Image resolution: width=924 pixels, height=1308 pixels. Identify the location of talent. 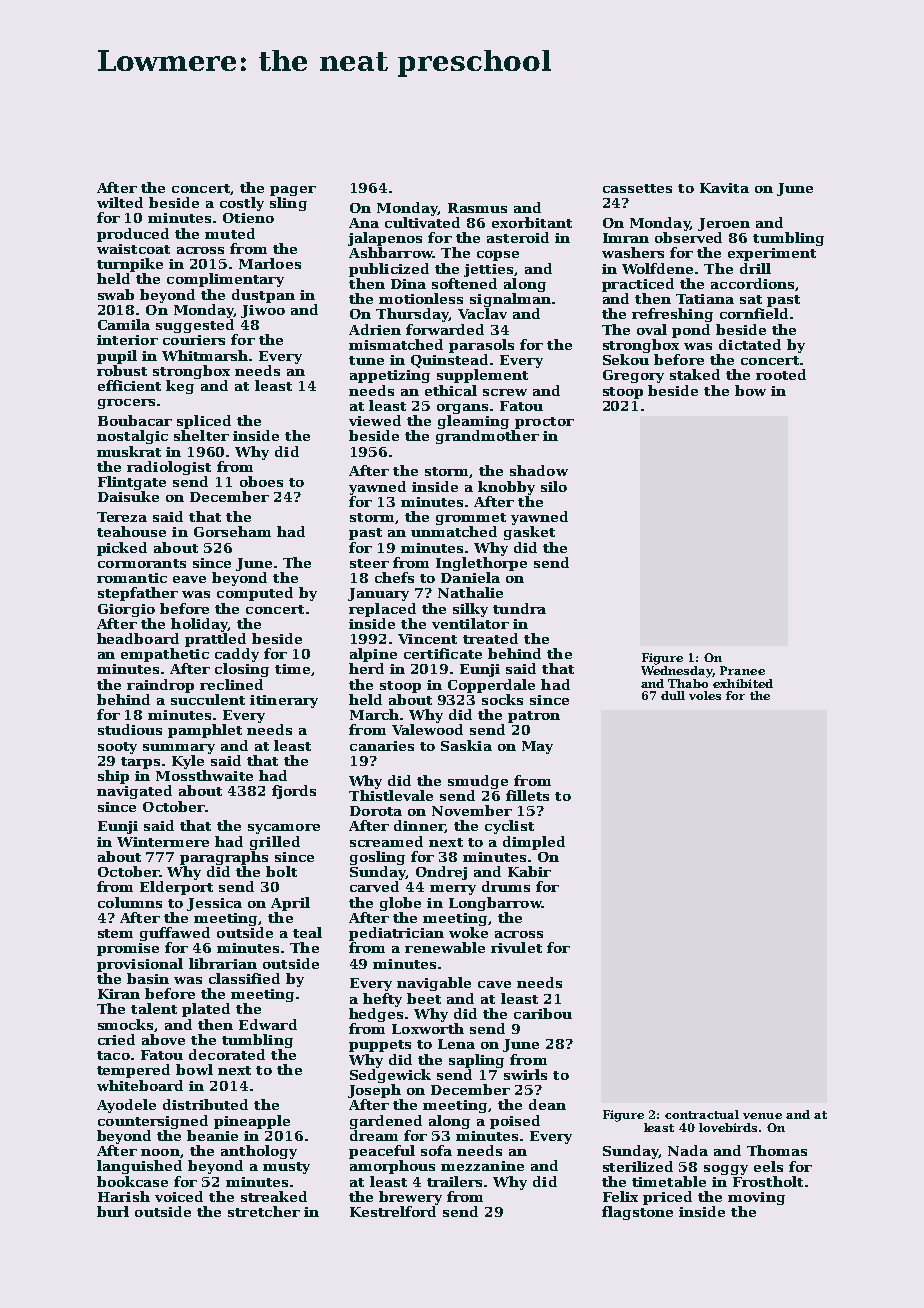
(154, 1008).
